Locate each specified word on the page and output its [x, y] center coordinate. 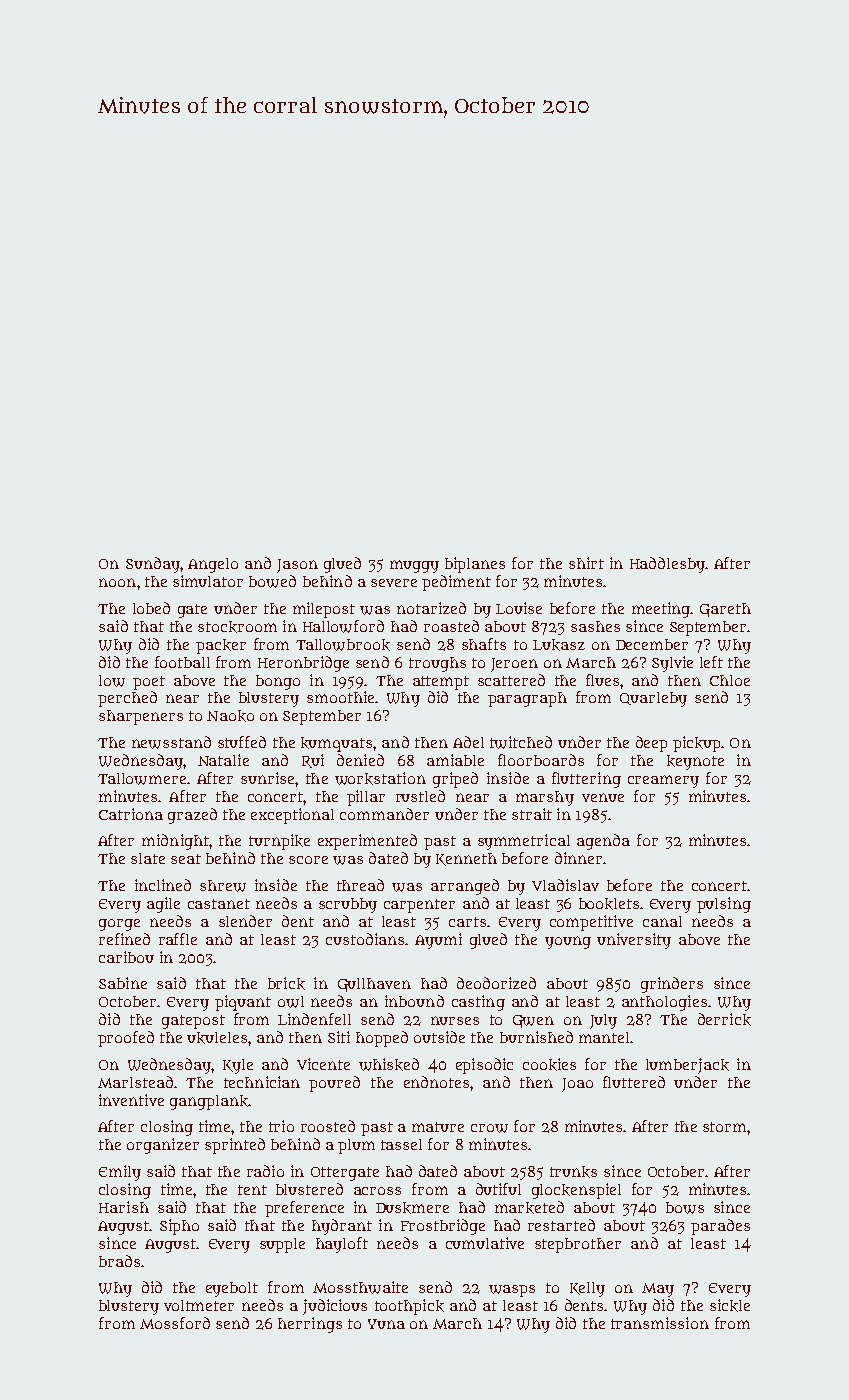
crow [489, 1128]
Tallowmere [142, 779]
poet [149, 683]
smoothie [340, 697]
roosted [328, 1126]
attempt [441, 683]
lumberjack [687, 1066]
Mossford [175, 1323]
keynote [695, 762]
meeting [661, 610]
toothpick [409, 1307]
